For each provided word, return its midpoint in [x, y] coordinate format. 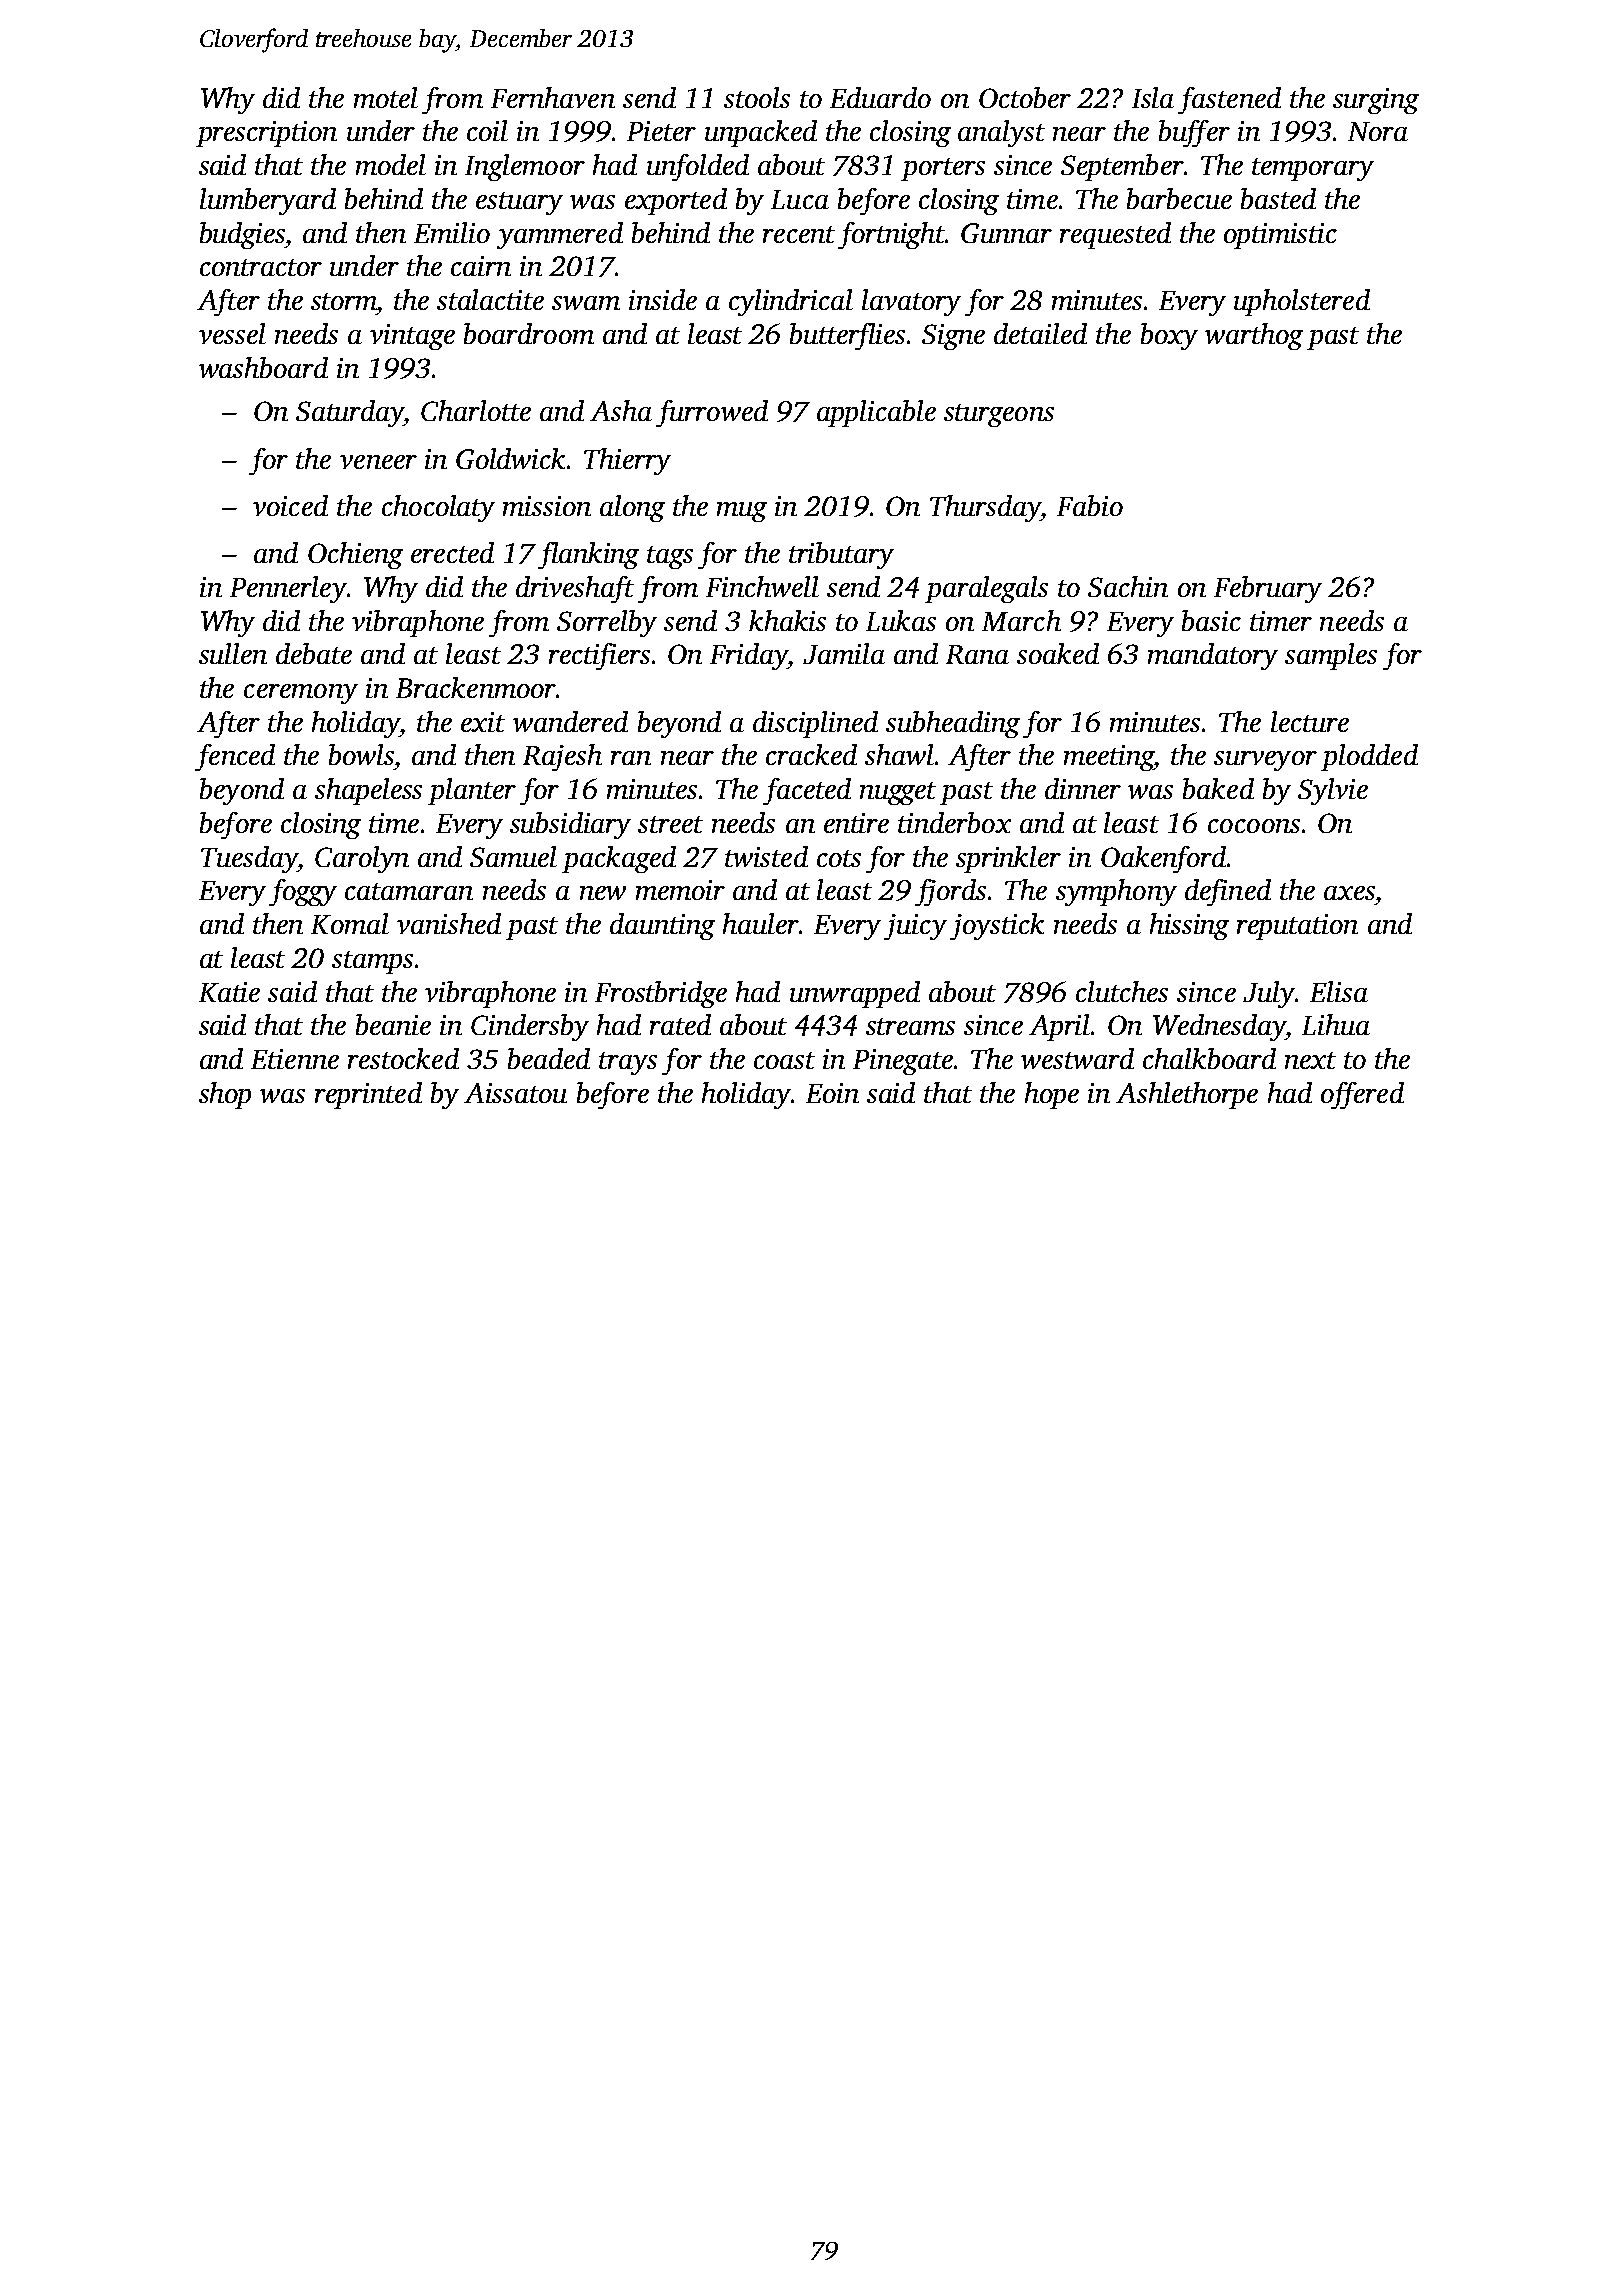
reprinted [368, 1095]
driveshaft [575, 589]
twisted [766, 856]
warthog [1254, 336]
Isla [1153, 97]
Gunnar [1006, 233]
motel [386, 97]
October [1025, 97]
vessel [232, 333]
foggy [303, 892]
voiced [290, 505]
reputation [1297, 927]
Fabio [1090, 505]
